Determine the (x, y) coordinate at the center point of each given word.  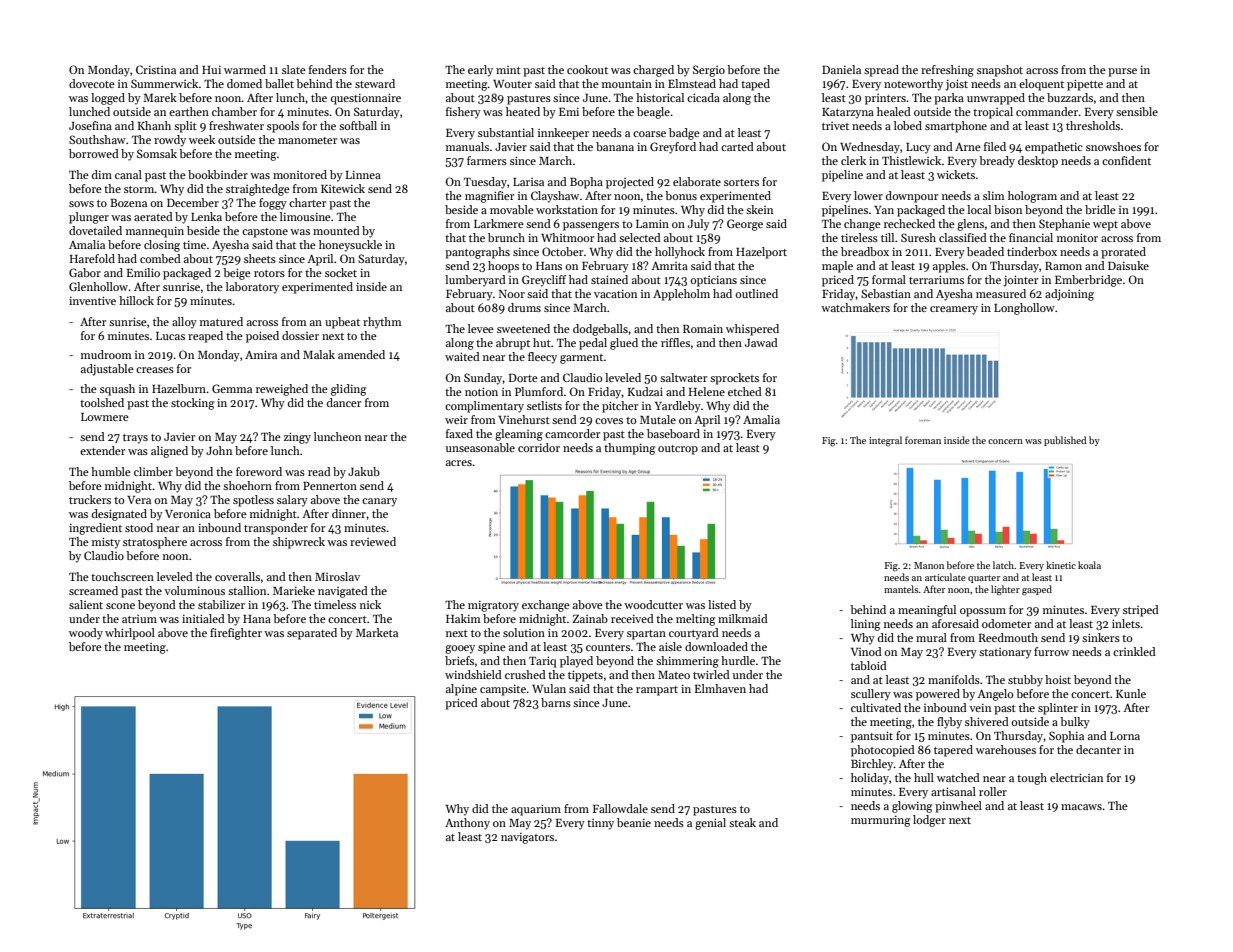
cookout (587, 69)
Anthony (467, 824)
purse (1122, 72)
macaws (1081, 807)
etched (745, 391)
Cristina (156, 69)
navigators (527, 838)
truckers (90, 499)
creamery (954, 310)
